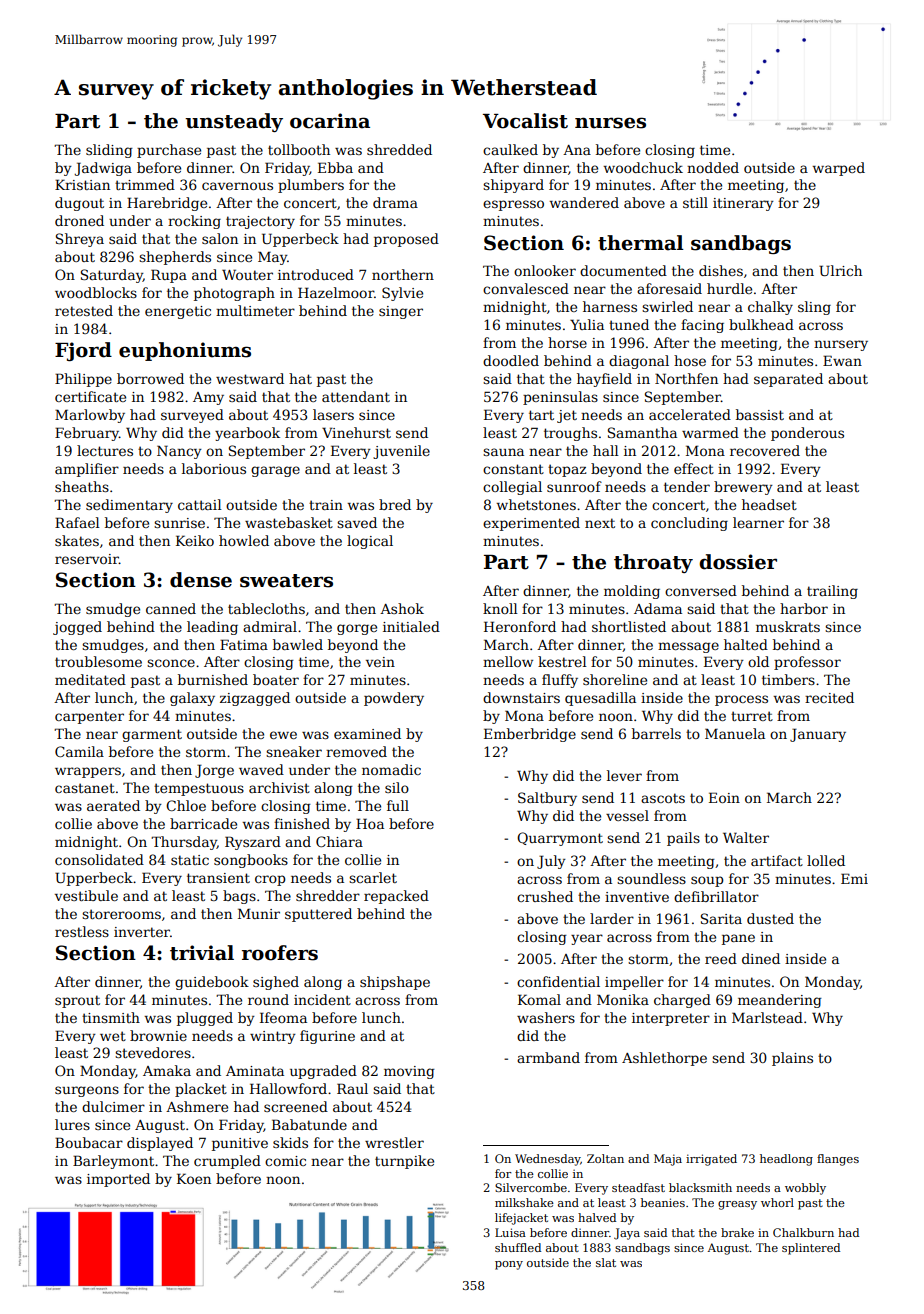  What do you see at coordinates (811, 1249) in the page?
I see `splintered` at bounding box center [811, 1249].
